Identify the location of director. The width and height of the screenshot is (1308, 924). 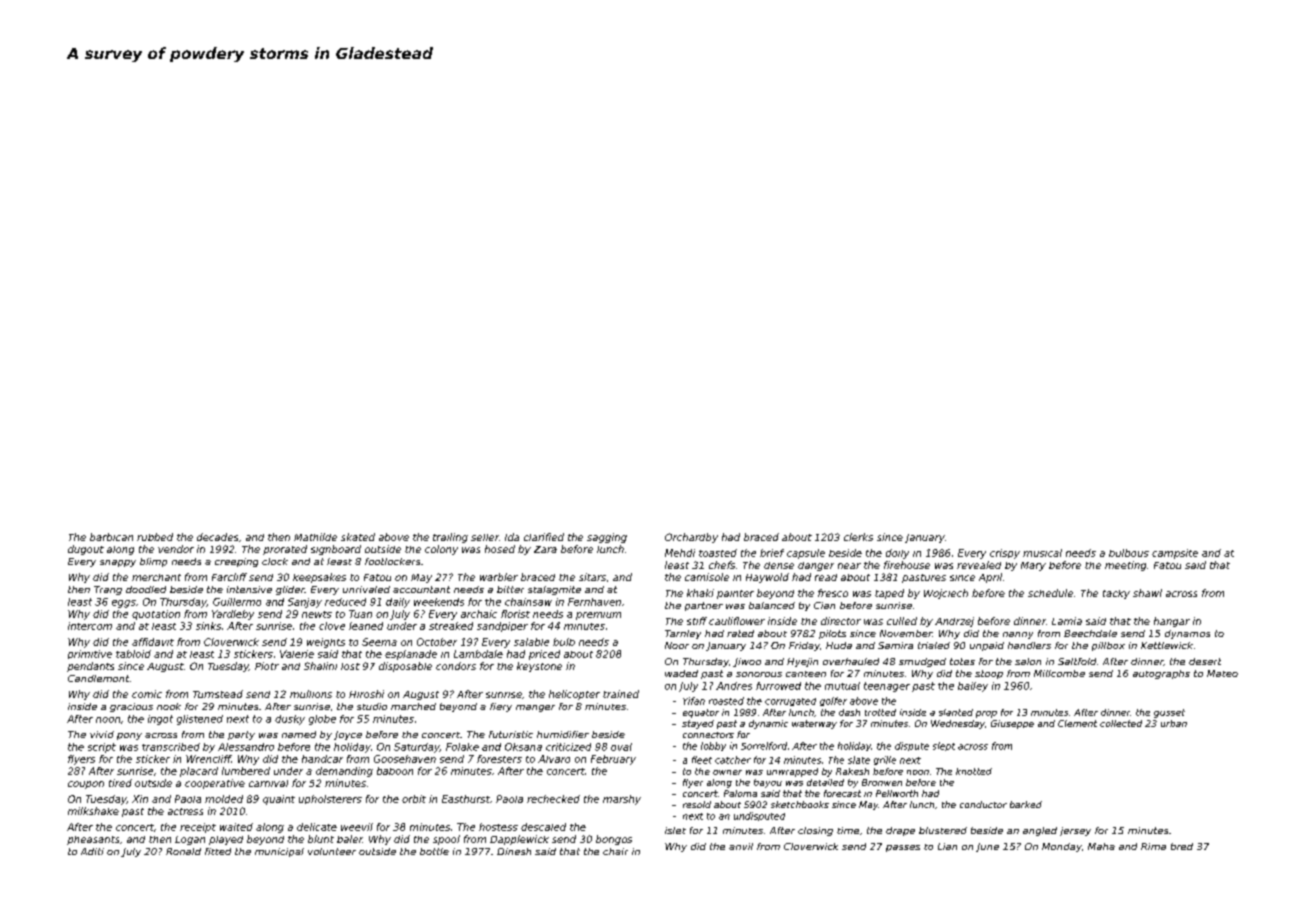
(841, 621).
